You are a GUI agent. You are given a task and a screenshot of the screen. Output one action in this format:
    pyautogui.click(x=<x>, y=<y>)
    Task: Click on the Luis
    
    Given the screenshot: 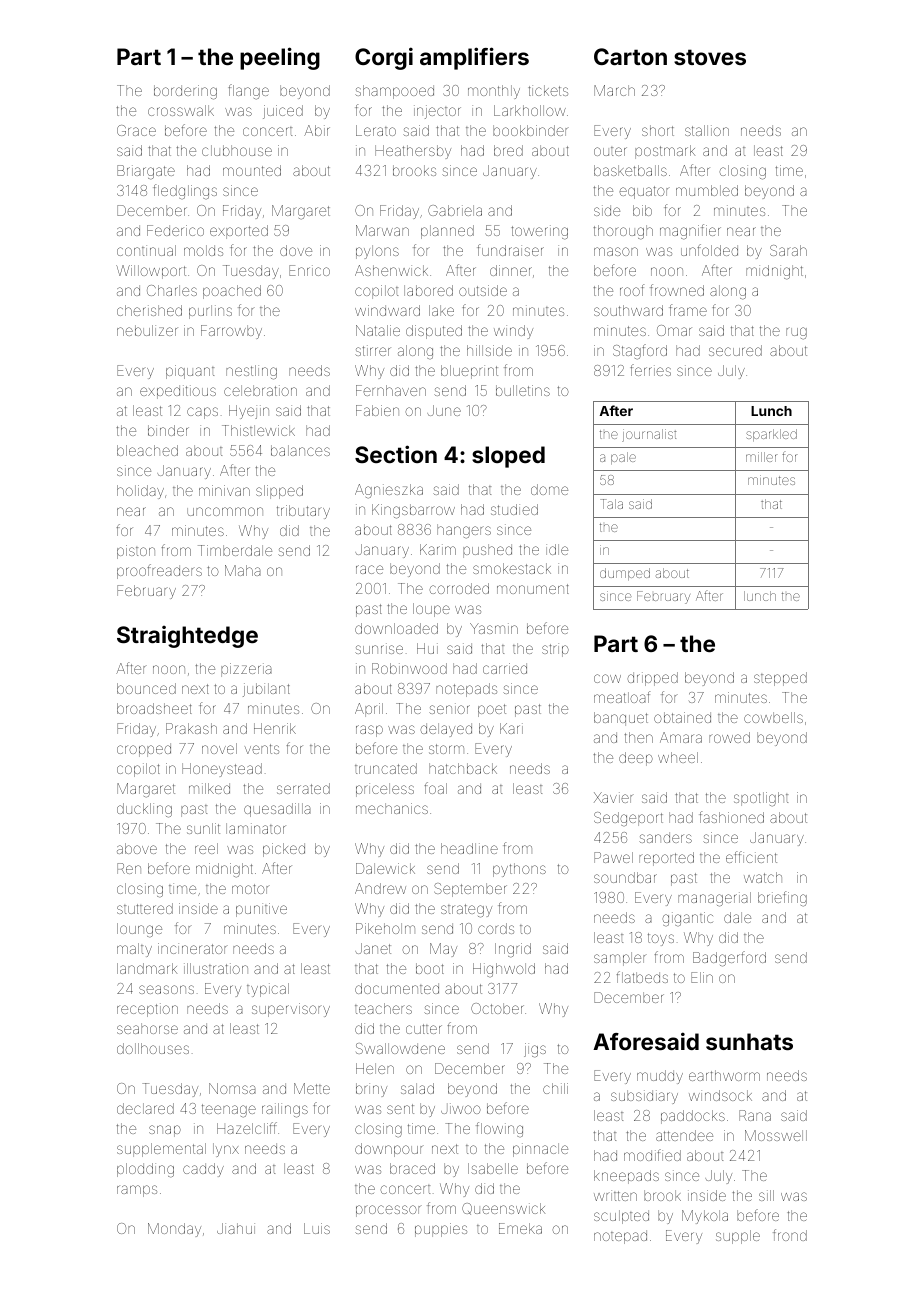 What is the action you would take?
    pyautogui.click(x=317, y=1228)
